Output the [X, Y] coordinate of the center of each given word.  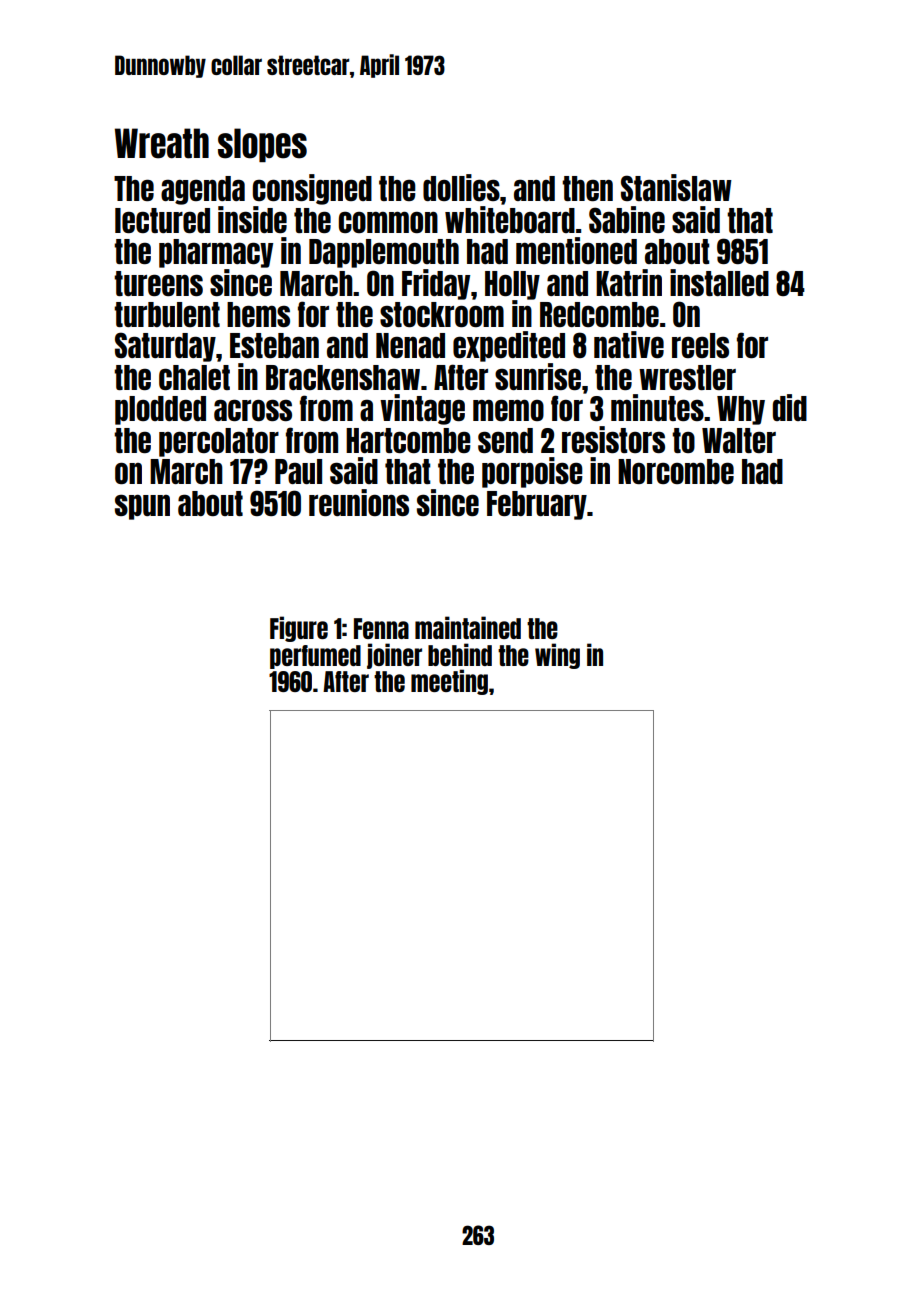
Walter [739, 440]
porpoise [532, 472]
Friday [436, 284]
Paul [298, 471]
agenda [203, 190]
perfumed [315, 657]
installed [719, 282]
